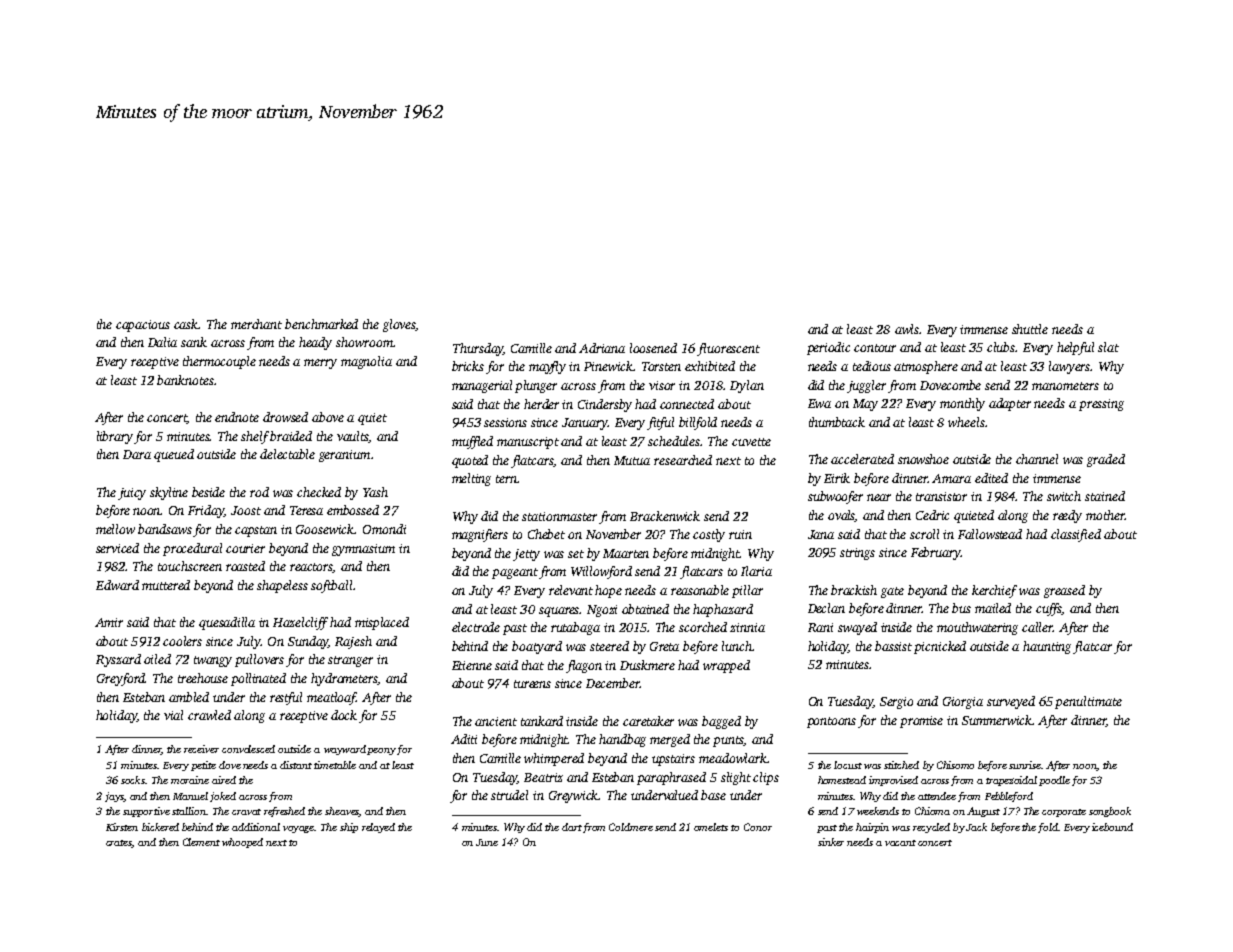 This image has width=1233, height=952. Describe the element at coordinates (345, 750) in the image. I see `wayward` at that location.
